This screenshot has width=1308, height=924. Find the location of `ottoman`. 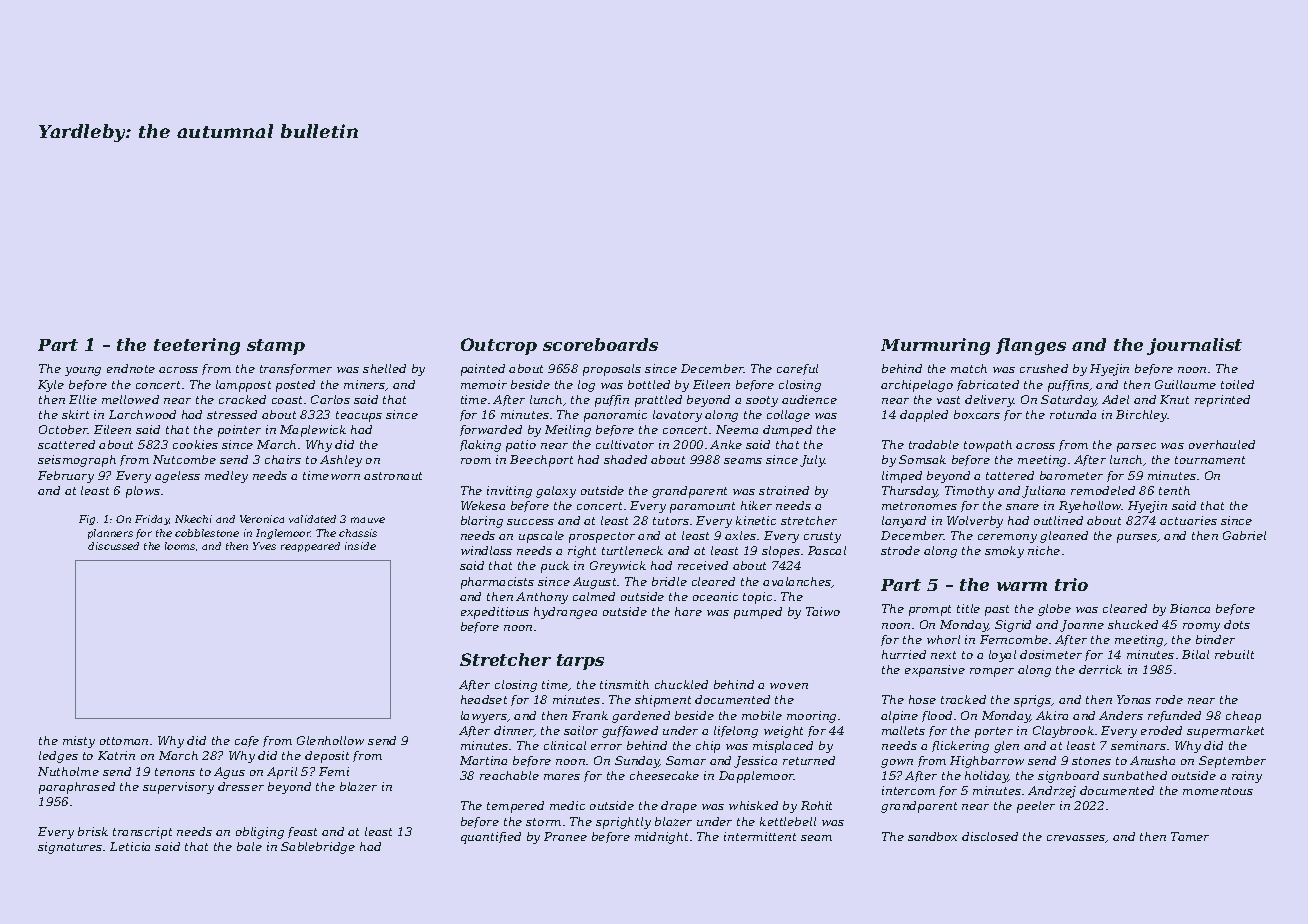

ottoman is located at coordinates (124, 741).
